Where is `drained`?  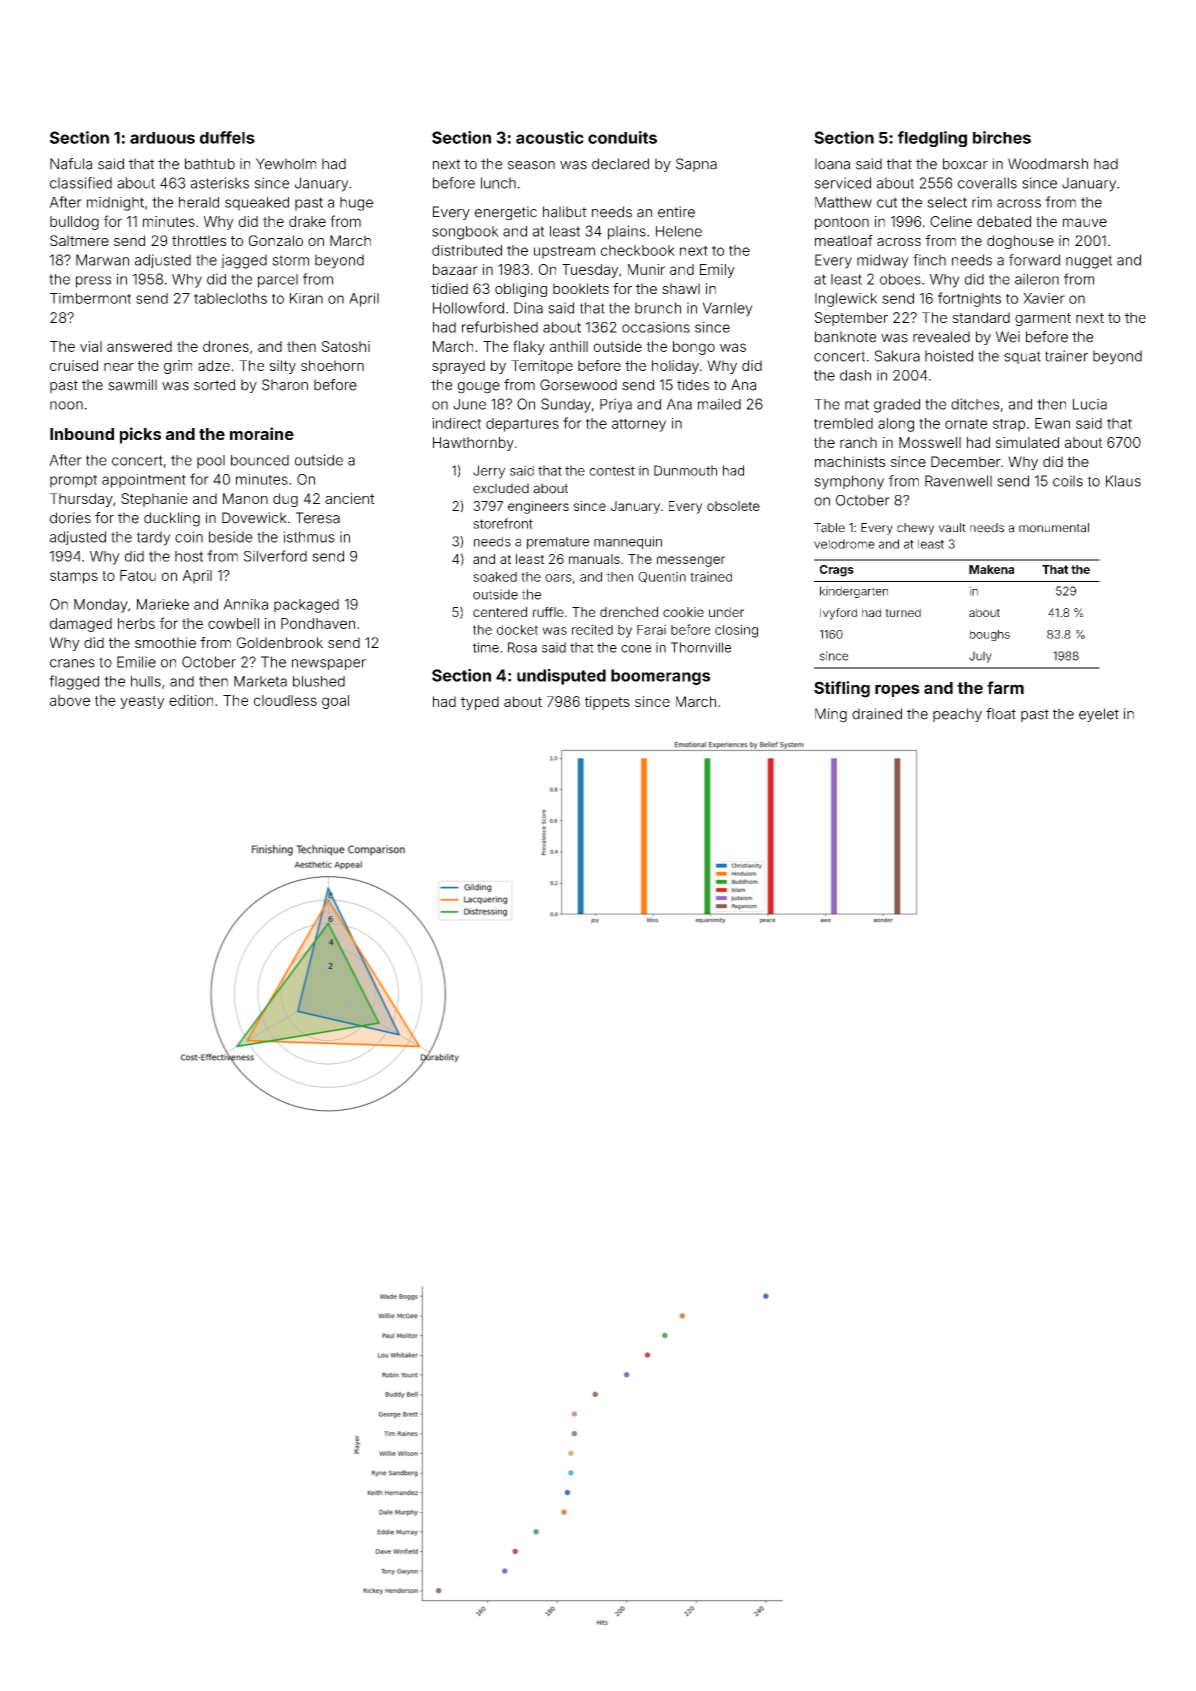
drained is located at coordinates (877, 714).
